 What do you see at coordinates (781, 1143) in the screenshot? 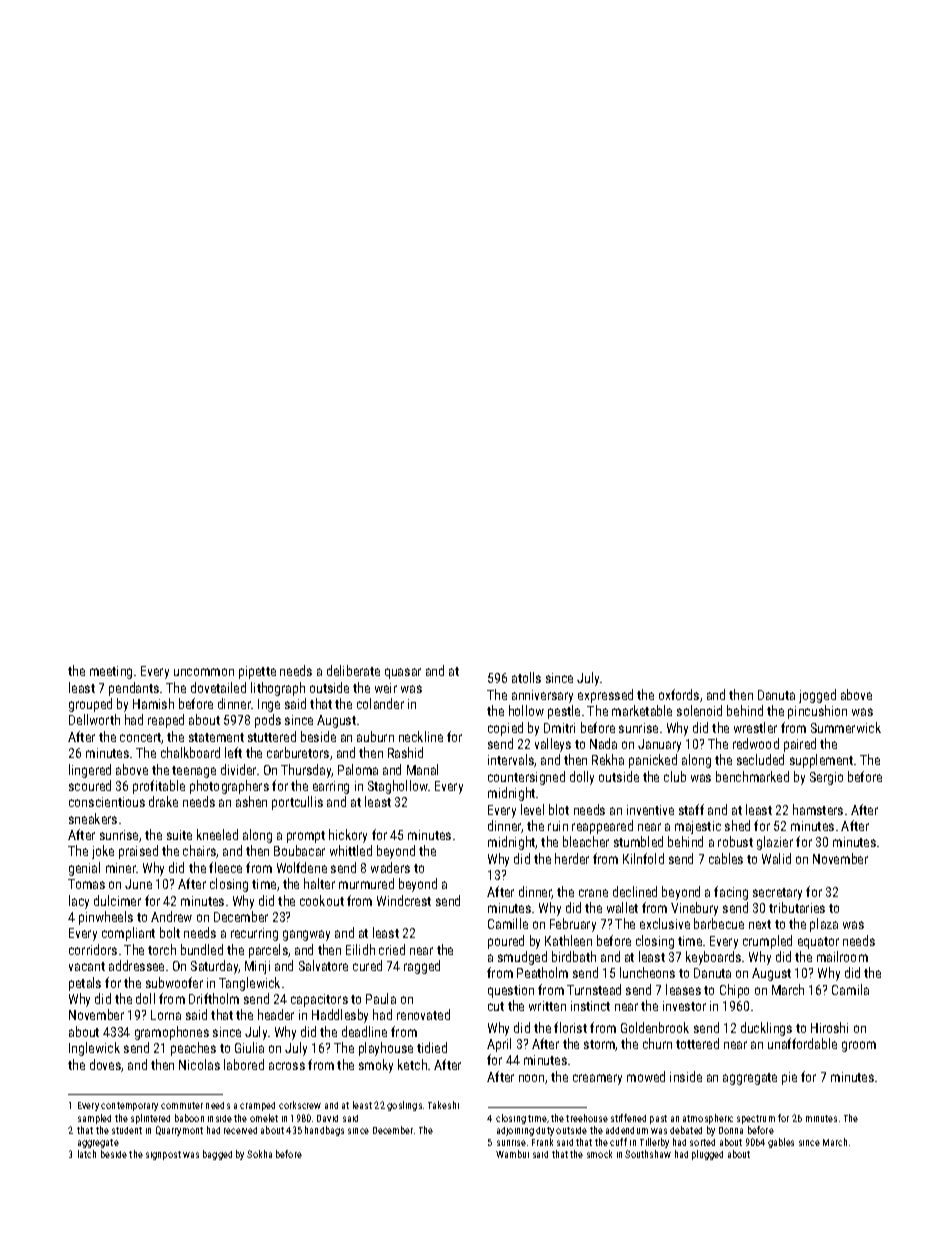
I see `gables` at bounding box center [781, 1143].
